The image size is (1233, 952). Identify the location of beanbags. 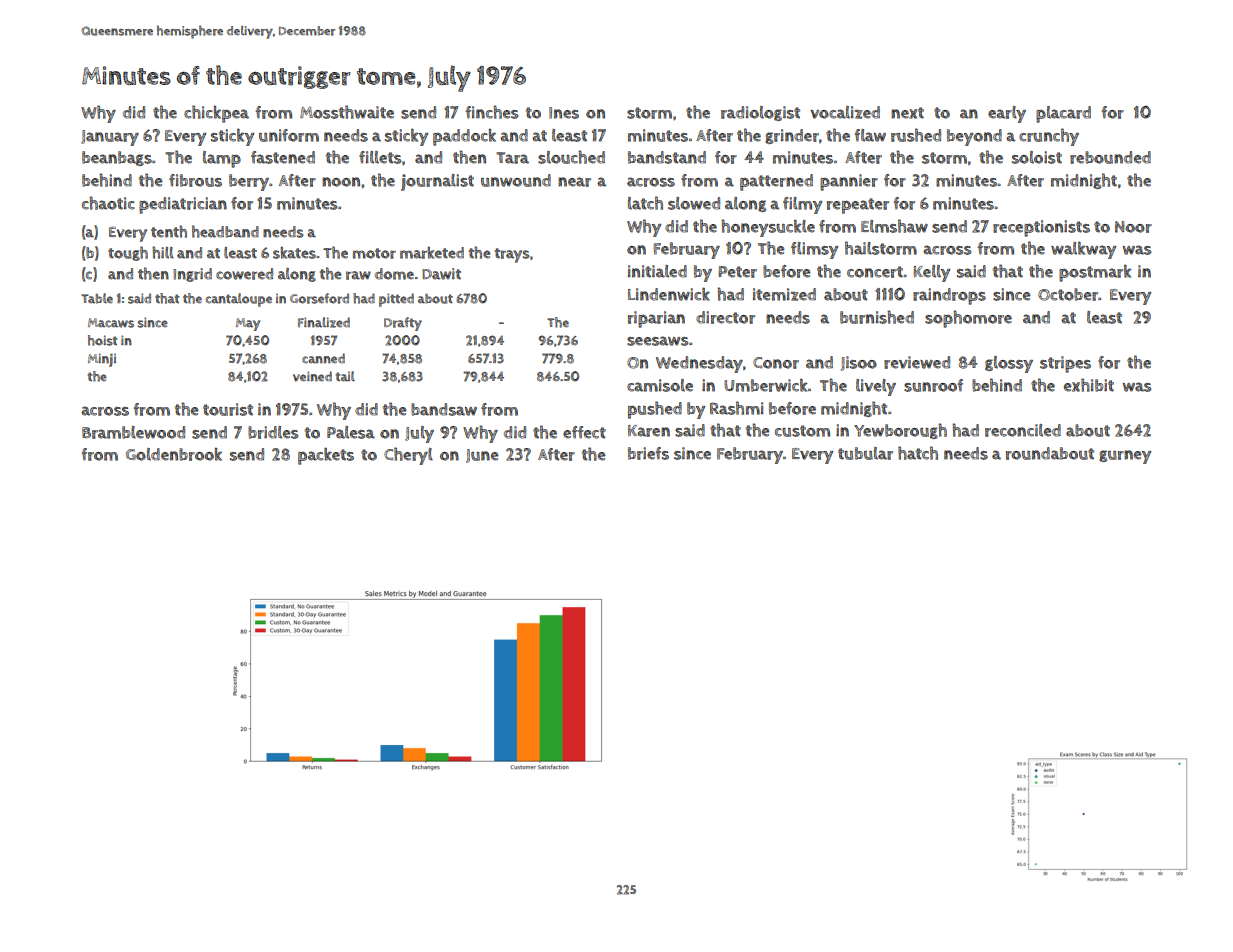
(117, 158).
